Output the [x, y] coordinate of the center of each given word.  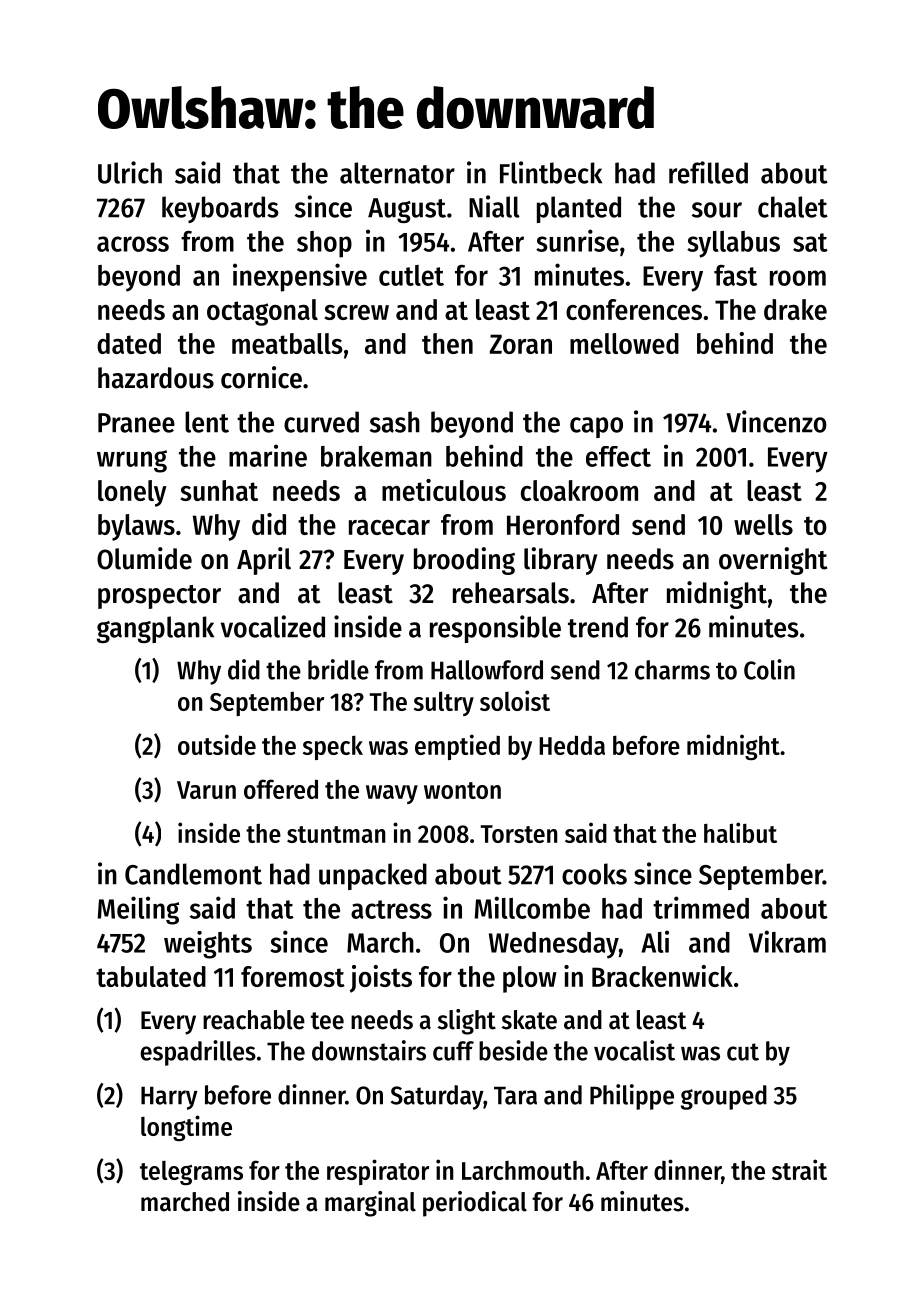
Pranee [136, 423]
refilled [708, 172]
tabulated [151, 976]
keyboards [220, 209]
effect [618, 456]
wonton [462, 790]
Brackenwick [662, 976]
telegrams [191, 1173]
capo [596, 427]
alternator [397, 173]
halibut [740, 832]
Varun [206, 790]
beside [513, 1050]
